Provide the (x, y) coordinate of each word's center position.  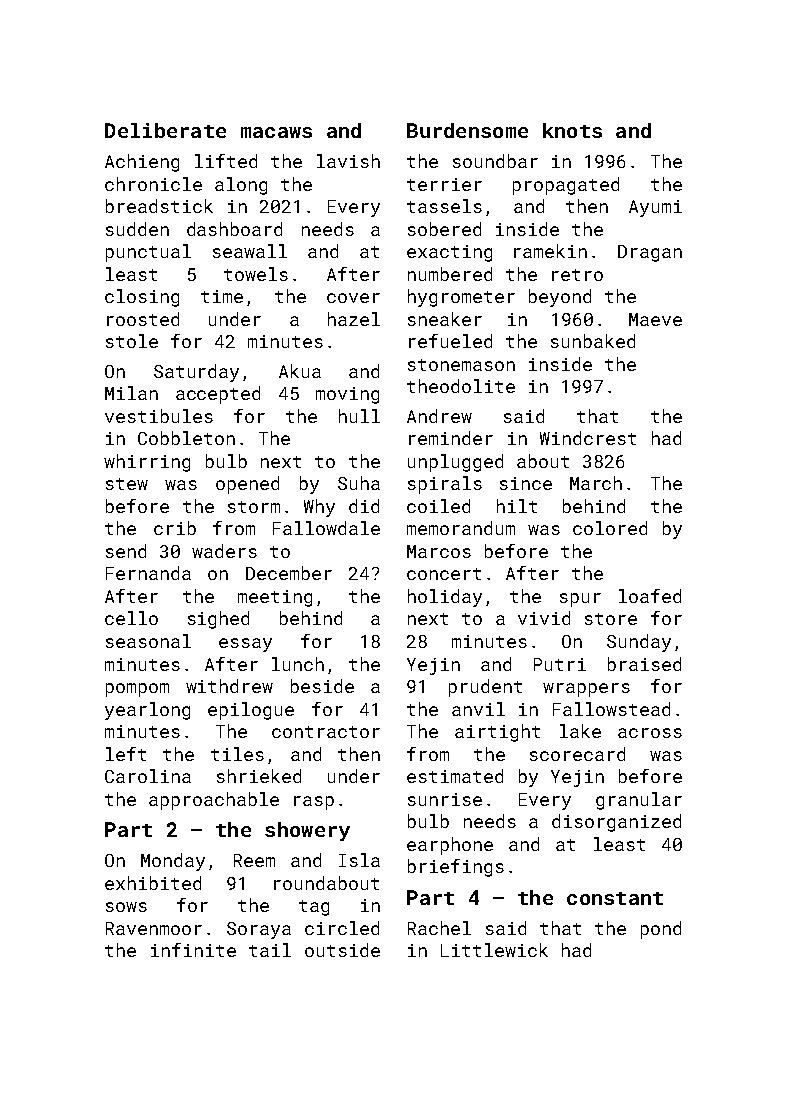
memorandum (461, 528)
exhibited (153, 883)
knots (572, 130)
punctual (148, 253)
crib (175, 528)
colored (610, 528)
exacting (449, 253)
